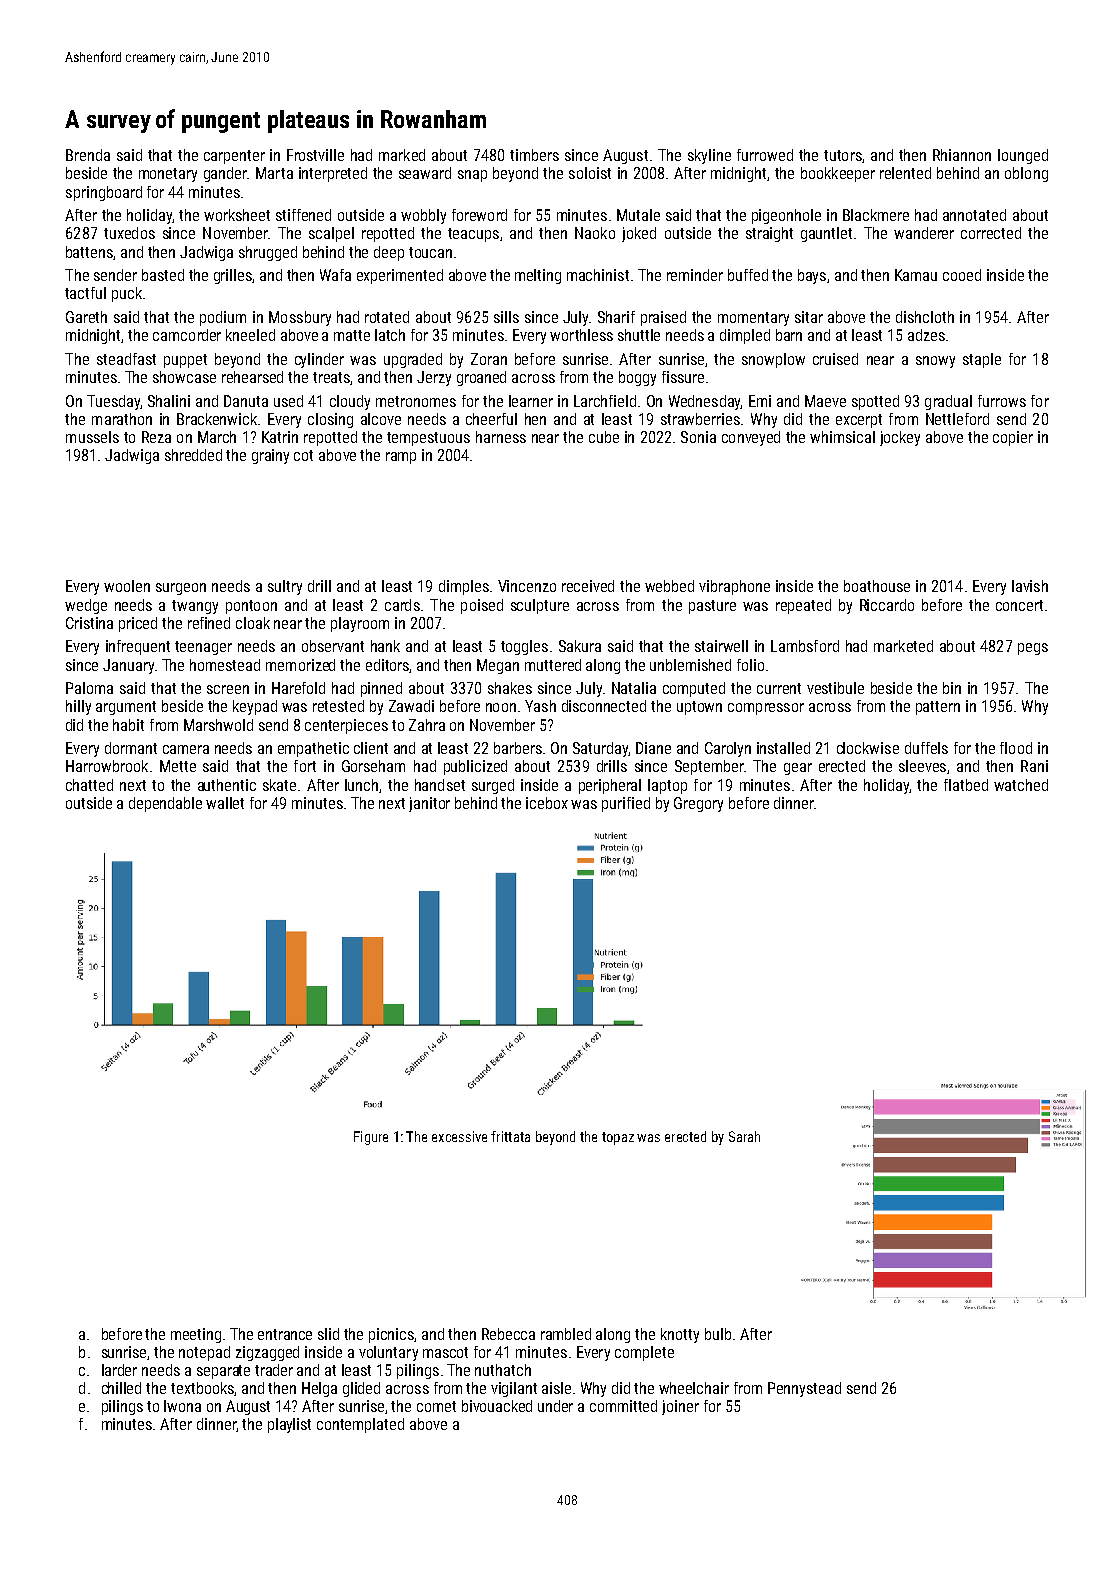 The height and width of the image is (1576, 1114). I want to click on marketed, so click(903, 646).
